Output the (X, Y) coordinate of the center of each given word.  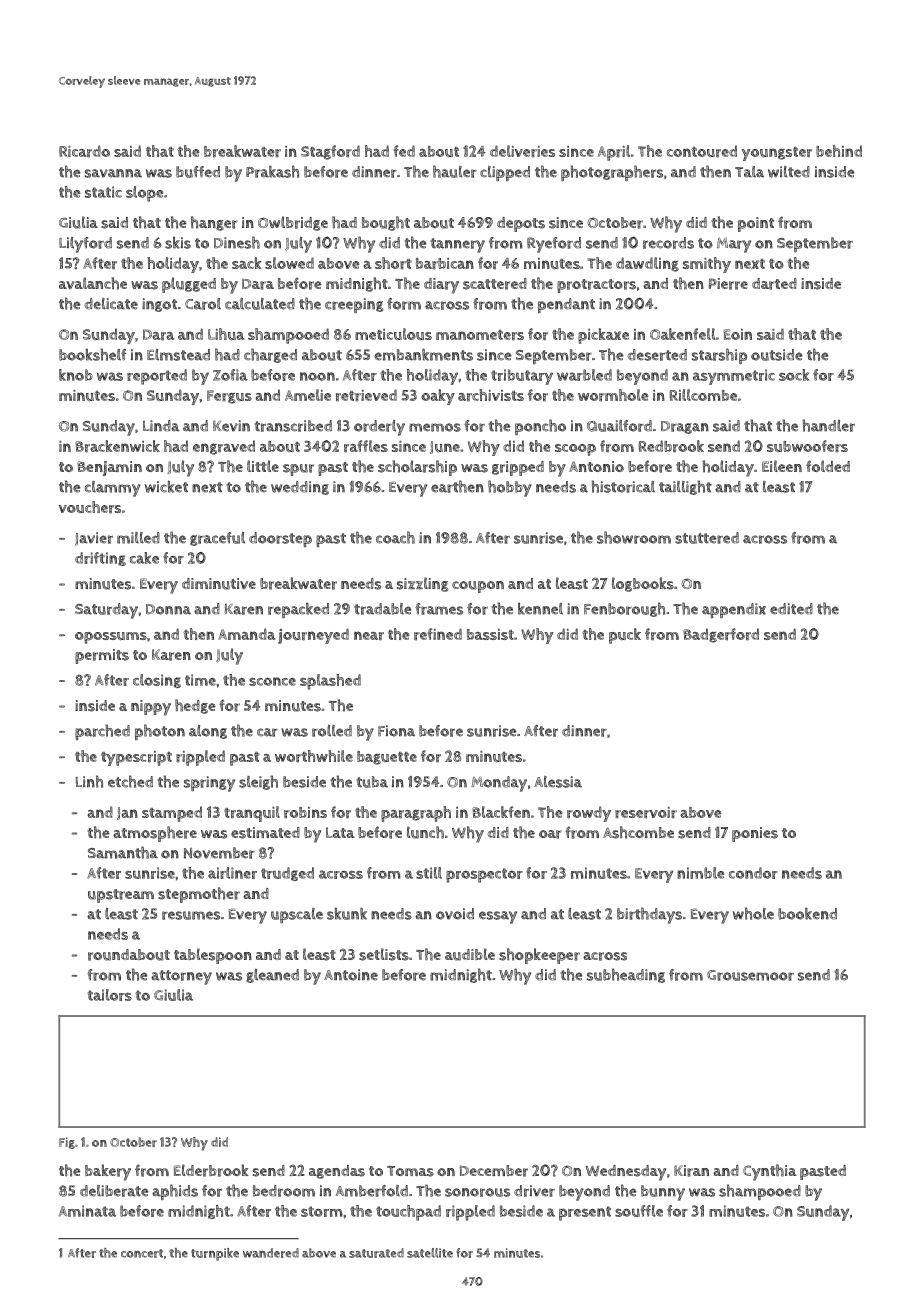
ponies (755, 834)
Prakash (272, 171)
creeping (354, 305)
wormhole (613, 395)
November (219, 853)
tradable (382, 609)
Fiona (396, 731)
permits (102, 656)
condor (753, 873)
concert (142, 1253)
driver (534, 1191)
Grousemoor (750, 975)
